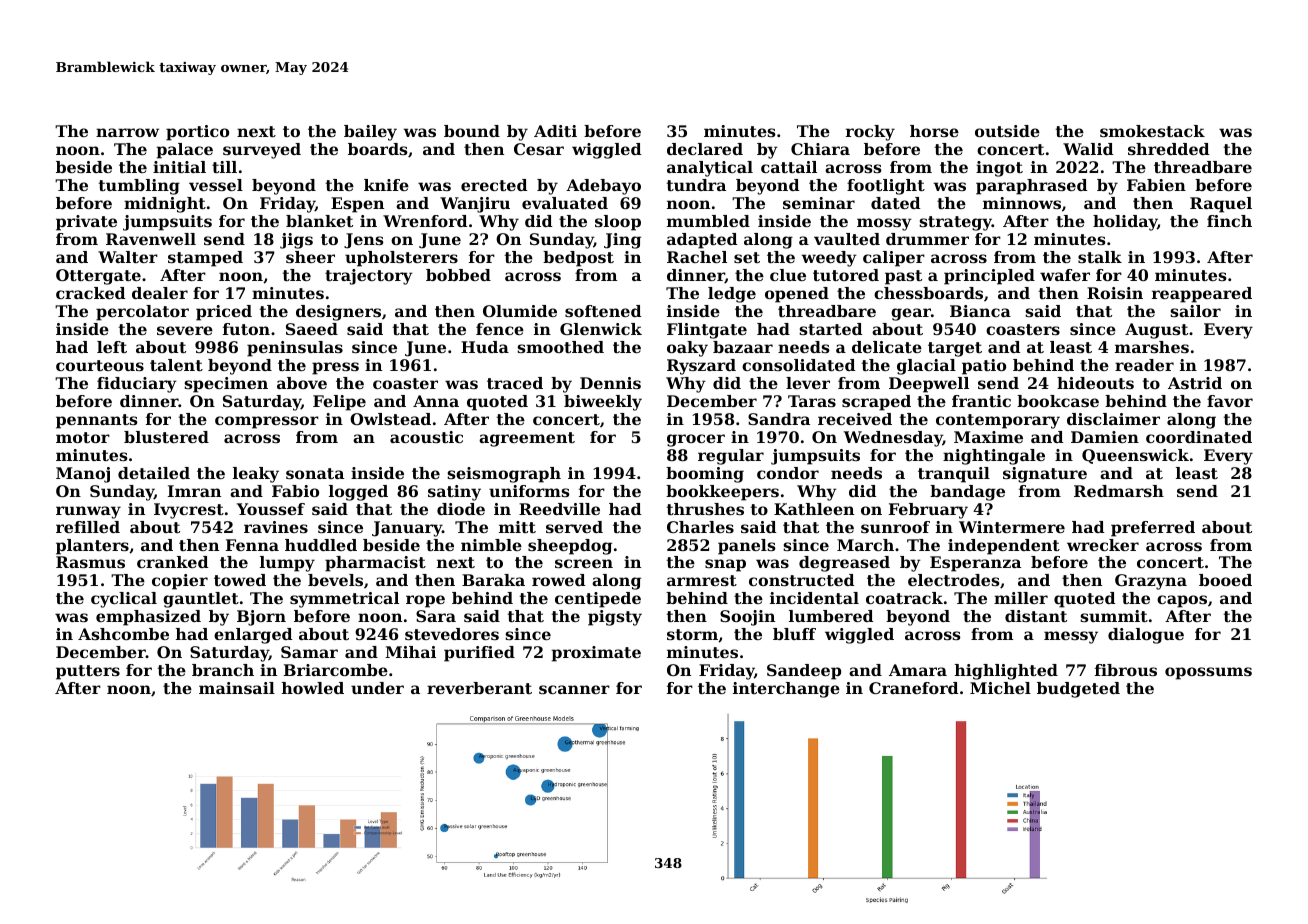 The image size is (1308, 924). What do you see at coordinates (475, 205) in the screenshot?
I see `Wanjiru` at bounding box center [475, 205].
